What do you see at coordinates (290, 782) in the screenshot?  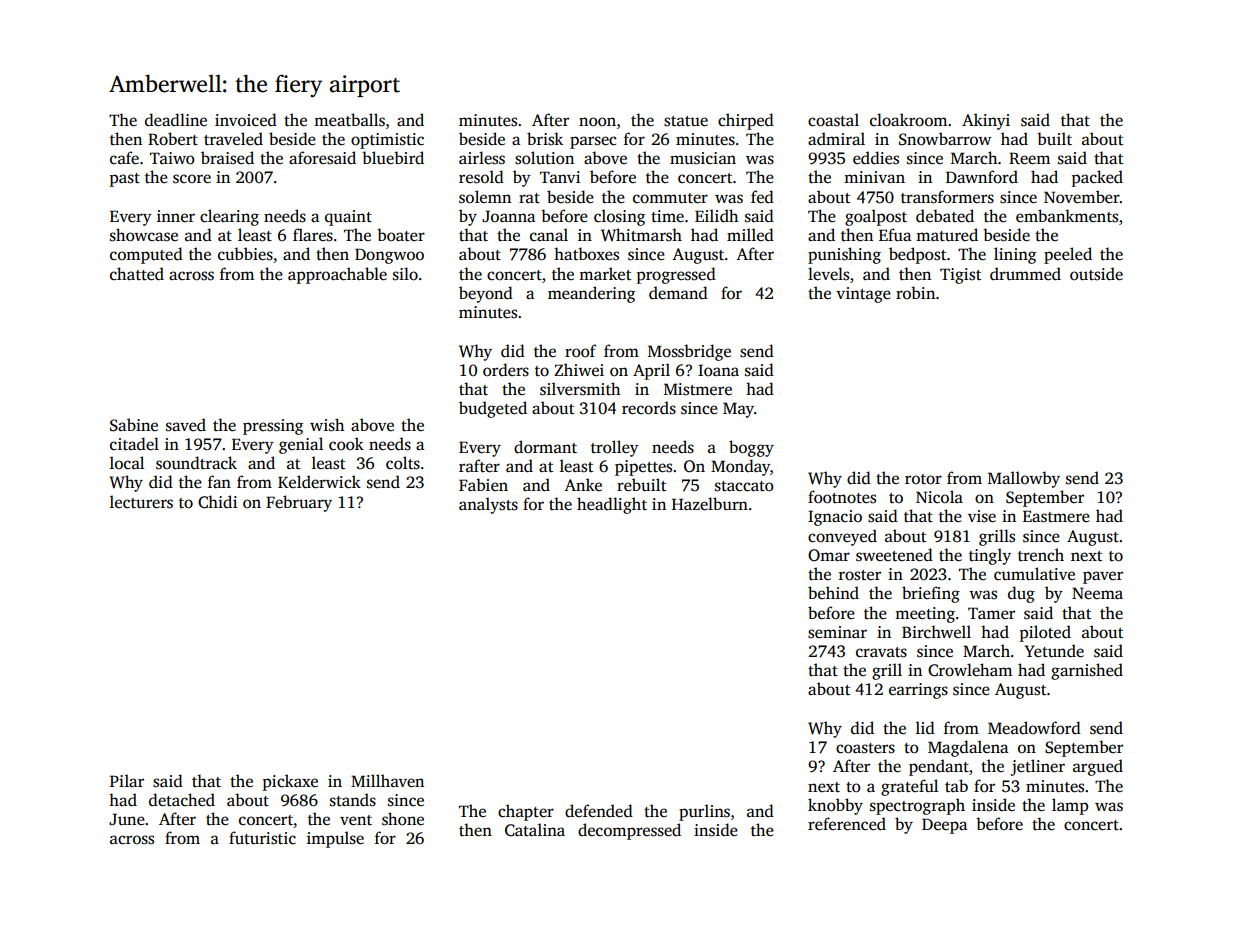 I see `pickaxe` at bounding box center [290, 782].
